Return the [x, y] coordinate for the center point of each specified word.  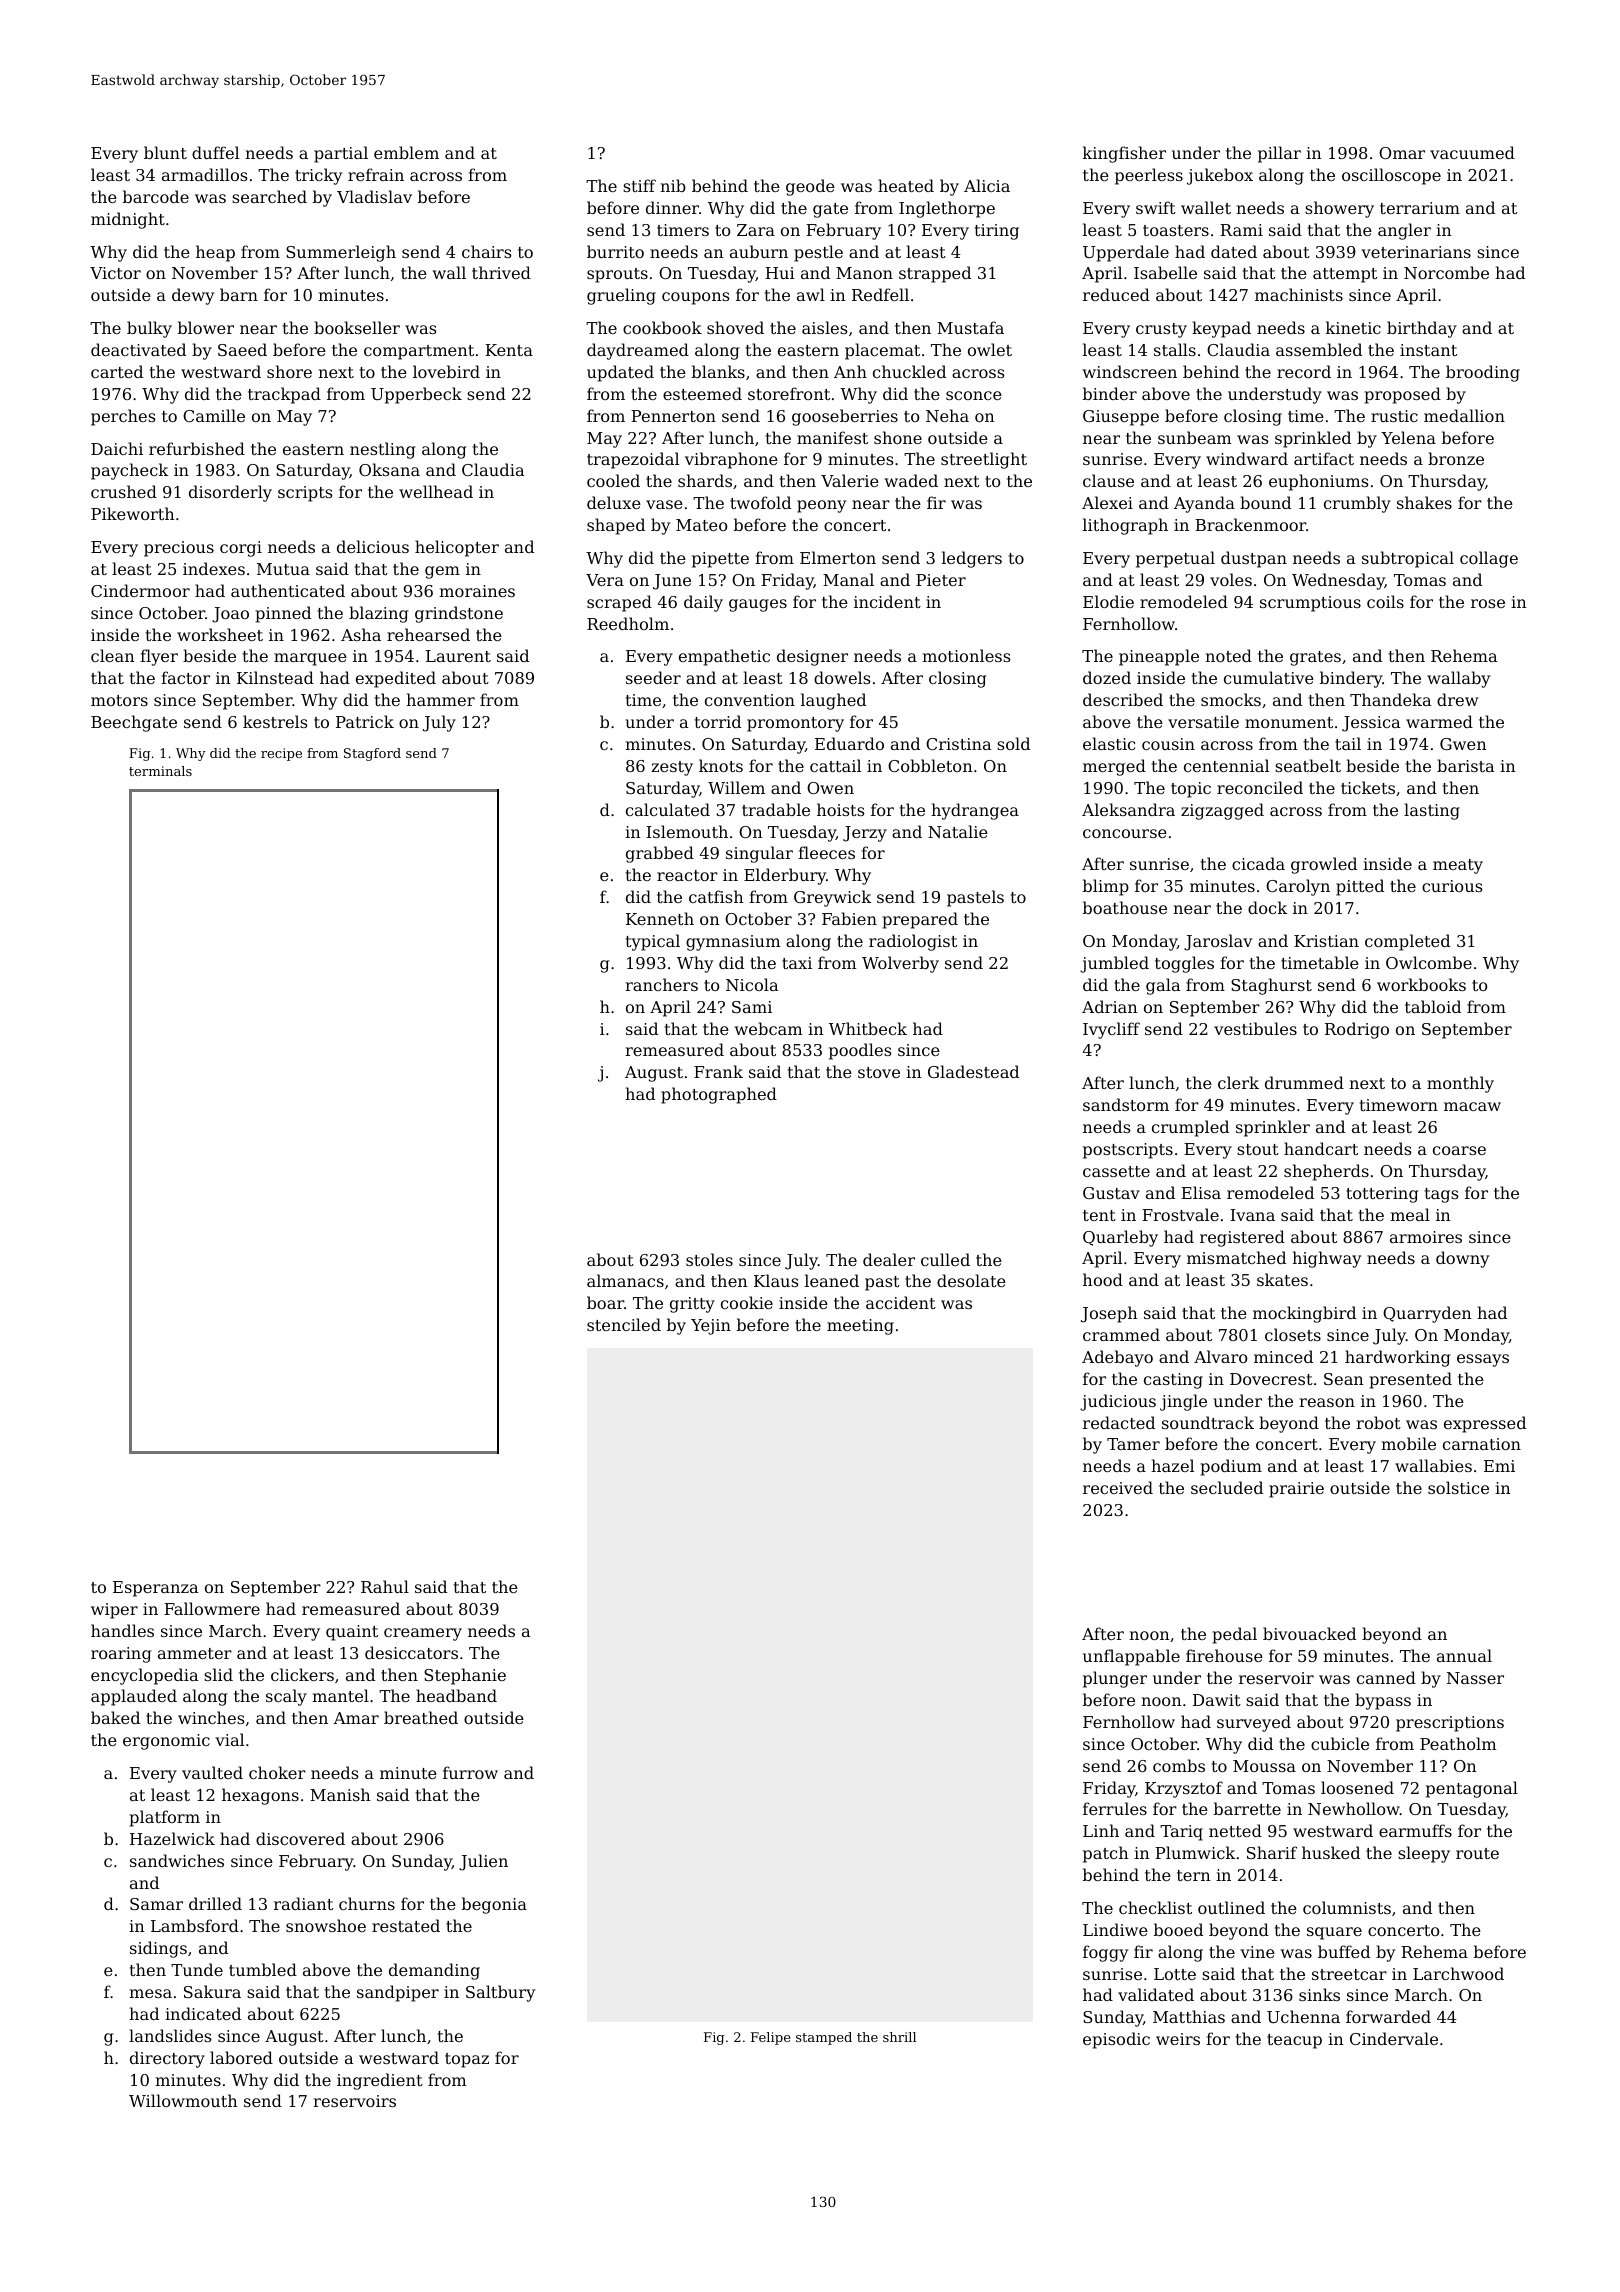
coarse [1459, 1150]
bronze [1456, 458]
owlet [990, 349]
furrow [470, 1772]
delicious [373, 546]
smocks [1231, 699]
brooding [1483, 373]
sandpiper [398, 1993]
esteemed [702, 393]
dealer [889, 1259]
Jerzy [865, 834]
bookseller [357, 327]
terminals [160, 771]
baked [115, 1717]
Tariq [1181, 1833]
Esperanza [155, 1589]
